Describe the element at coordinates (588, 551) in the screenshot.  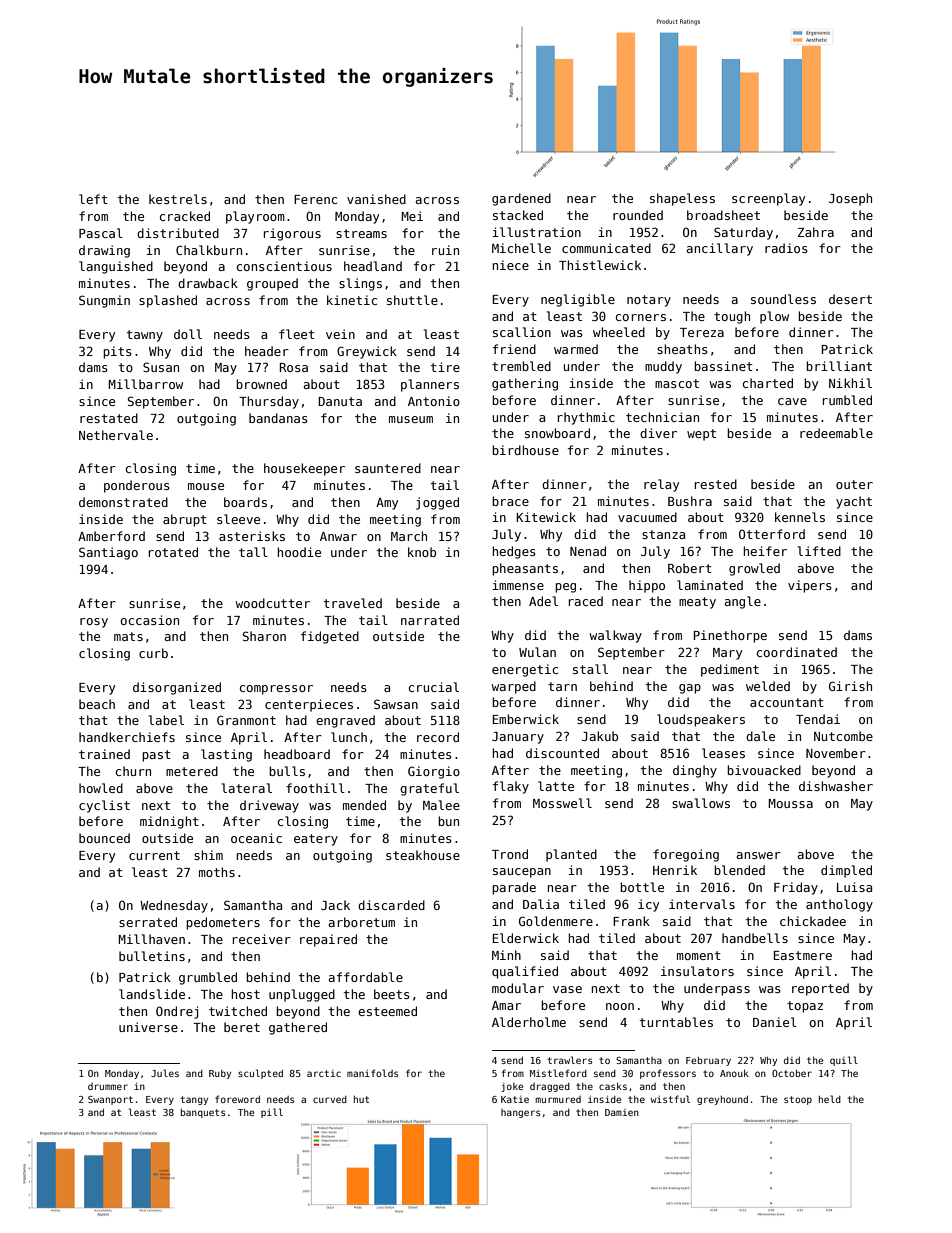
I see `Nenad` at that location.
